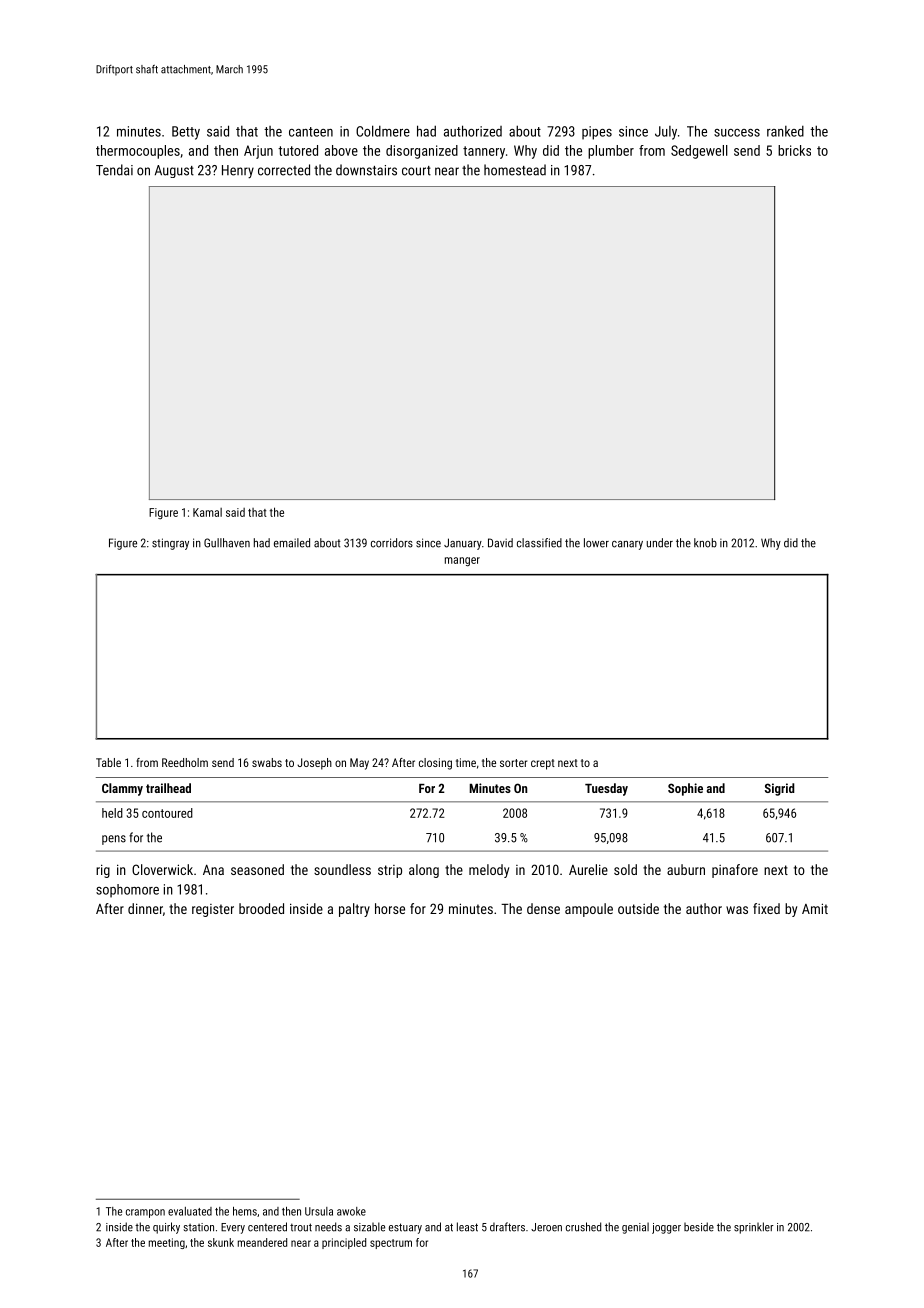 The height and width of the image is (1308, 924). I want to click on knob, so click(705, 543).
